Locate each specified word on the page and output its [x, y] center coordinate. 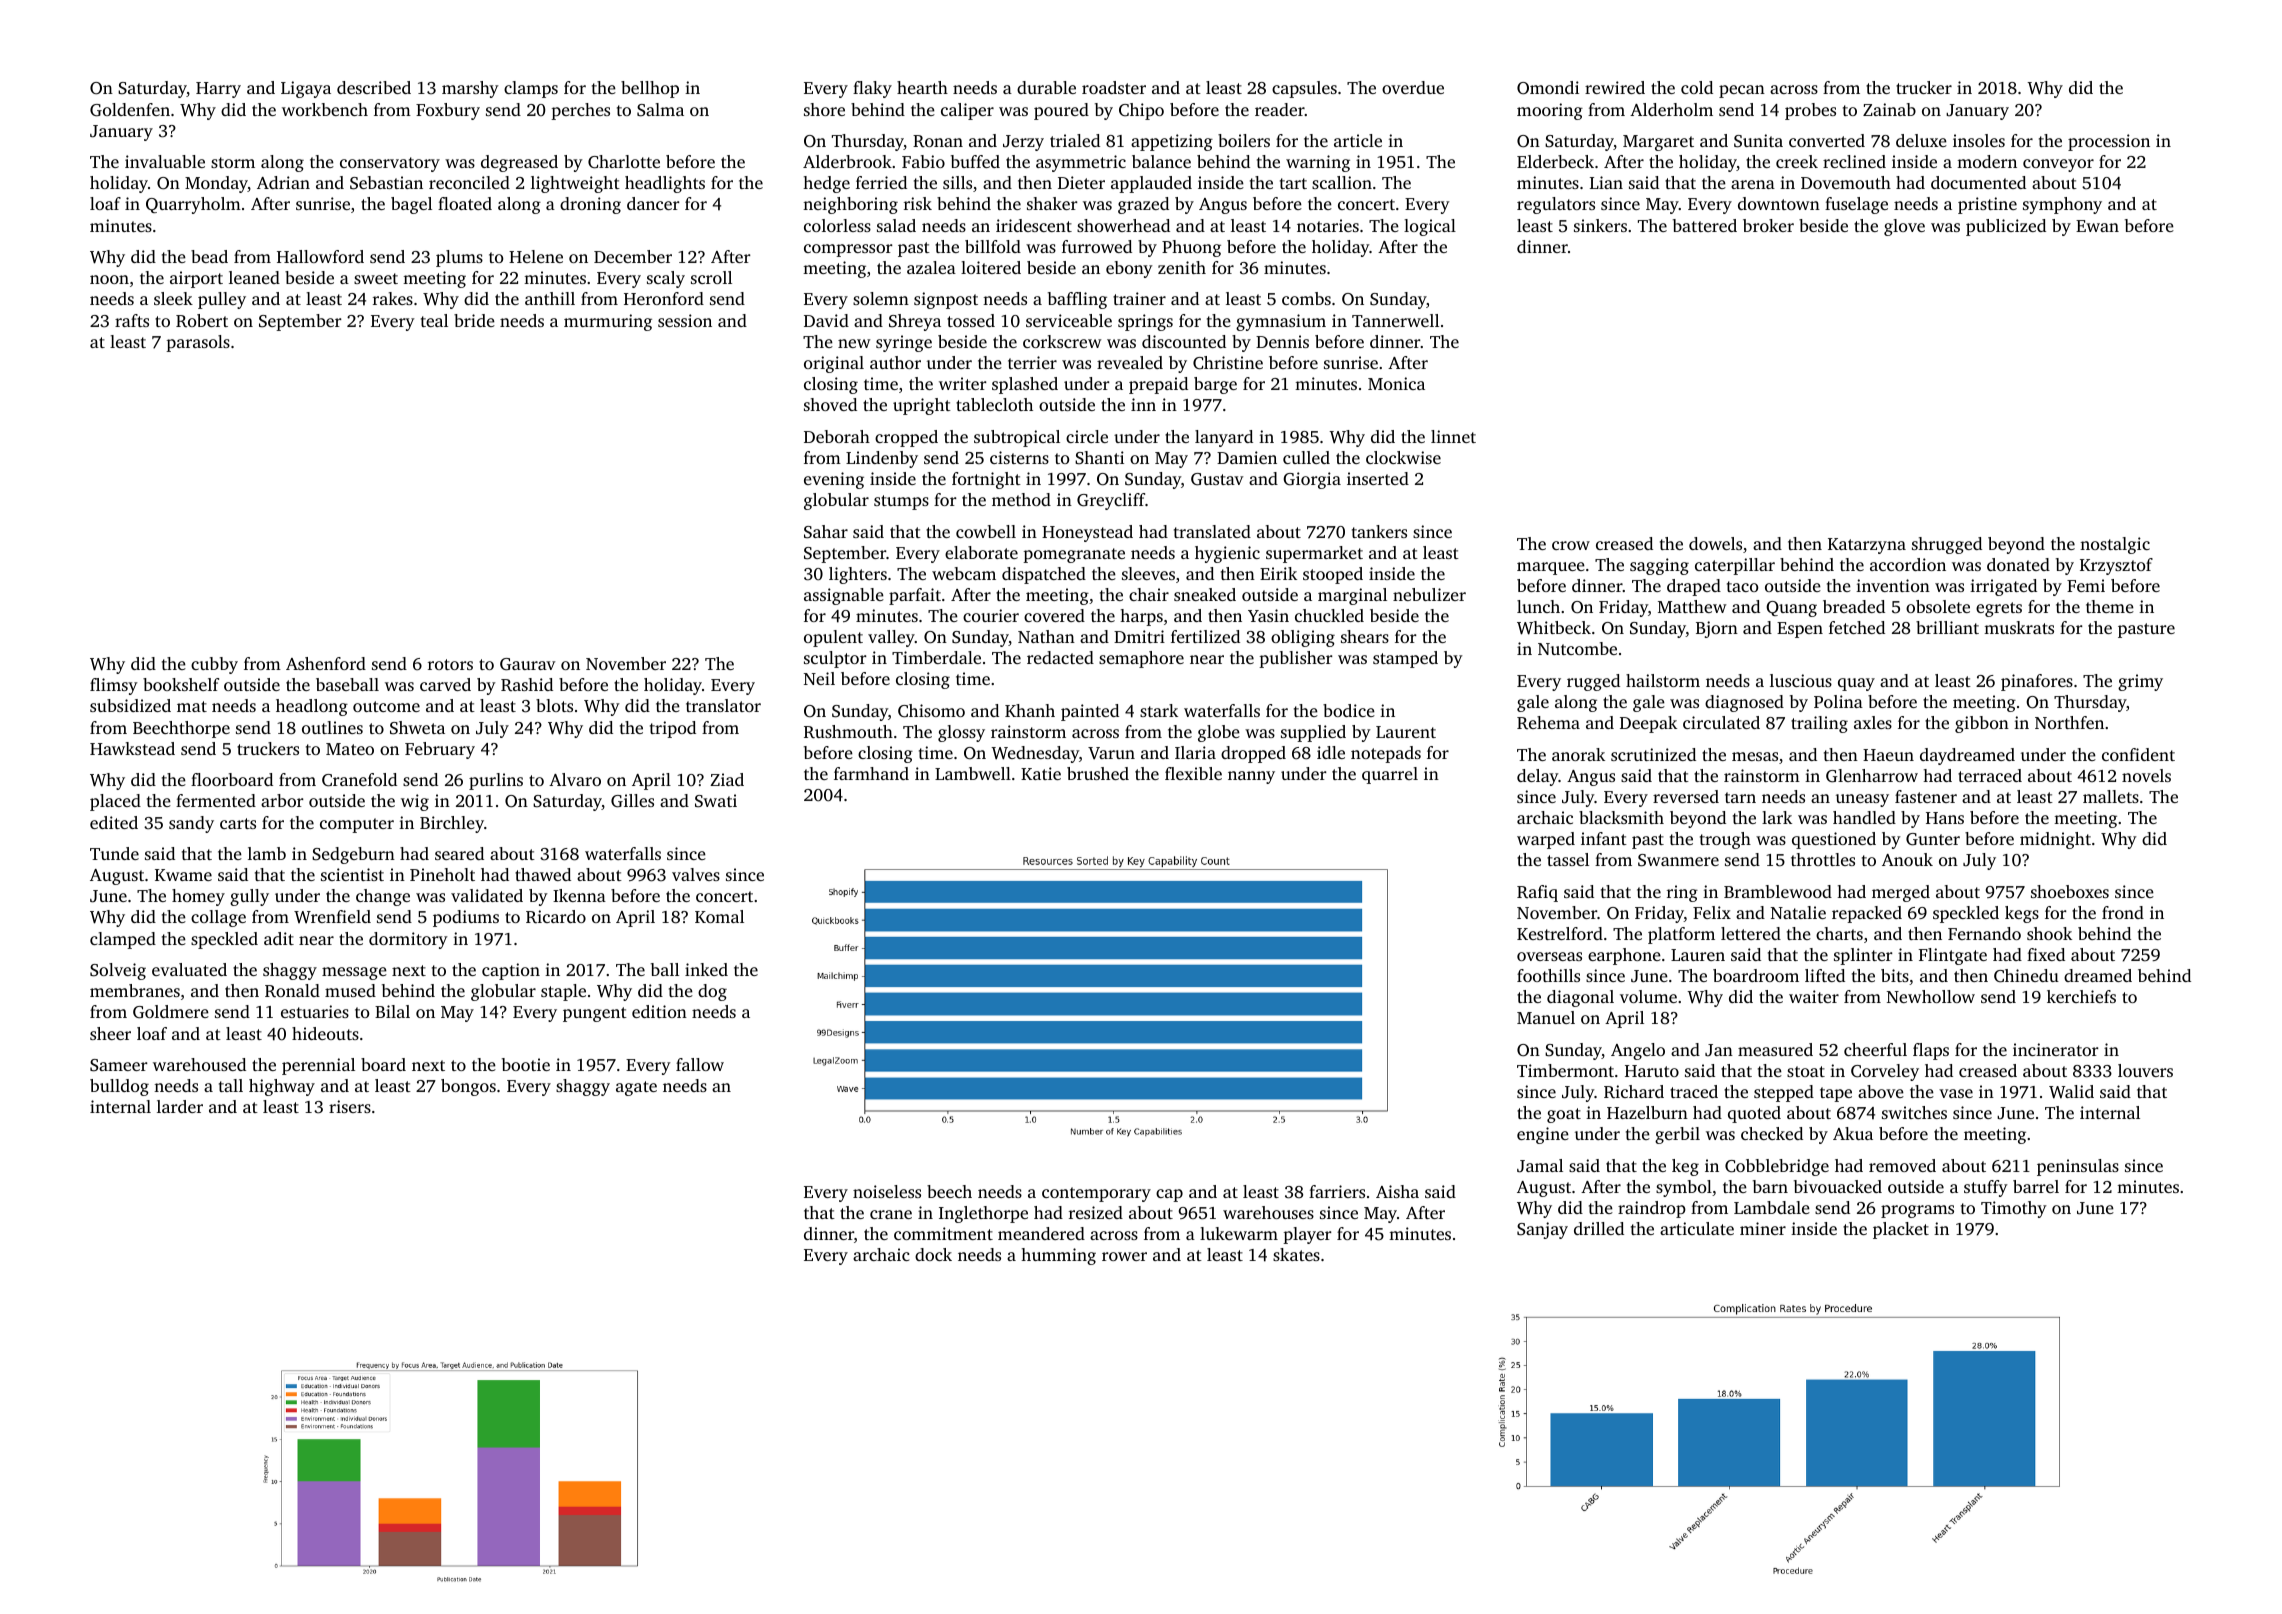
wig [415, 802]
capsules [1304, 89]
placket [1901, 1230]
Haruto [1652, 1071]
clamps [531, 89]
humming [1058, 1256]
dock [933, 1254]
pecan [1742, 91]
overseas [1549, 956]
